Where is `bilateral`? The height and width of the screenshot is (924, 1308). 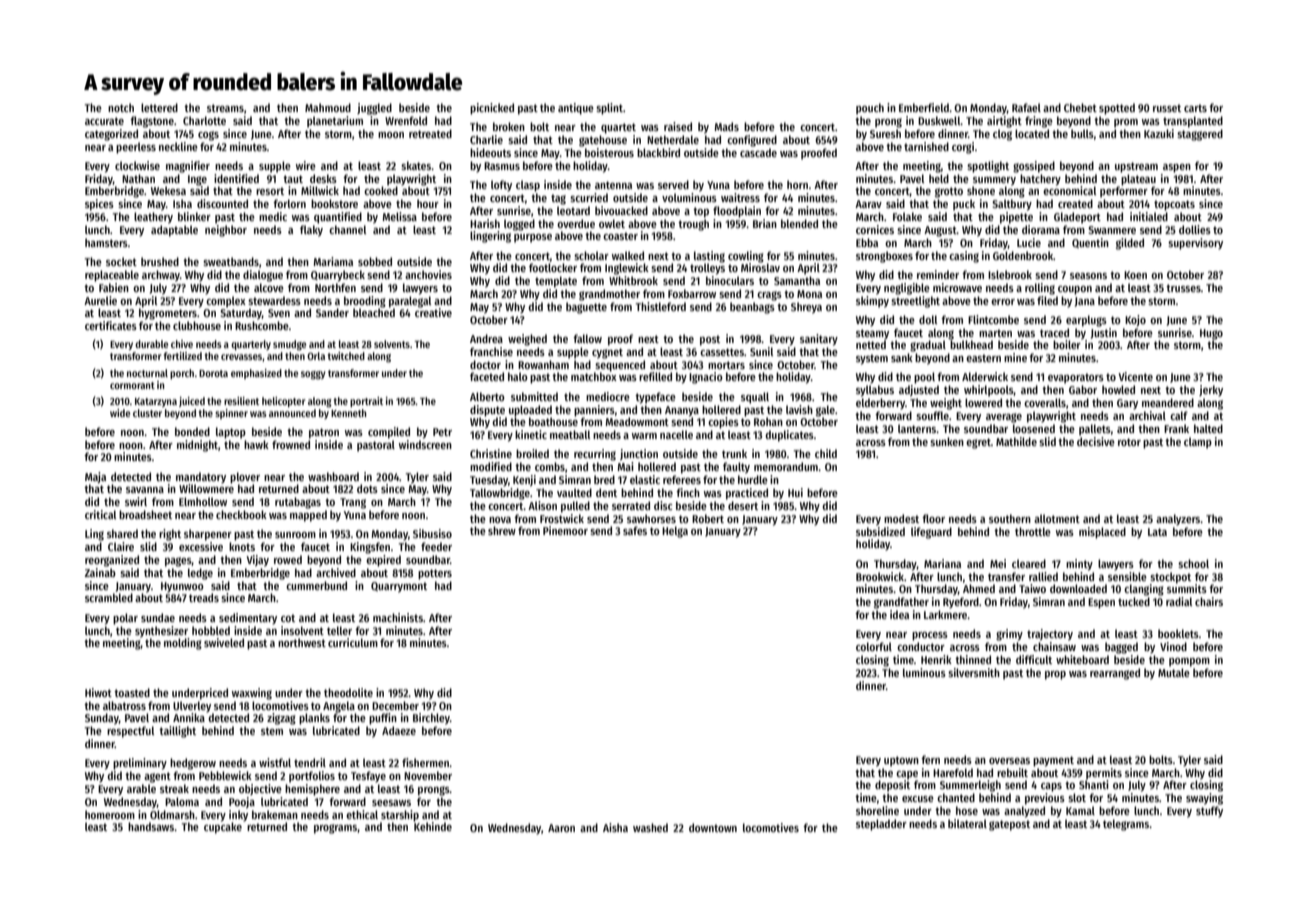
bilateral is located at coordinates (967, 823).
